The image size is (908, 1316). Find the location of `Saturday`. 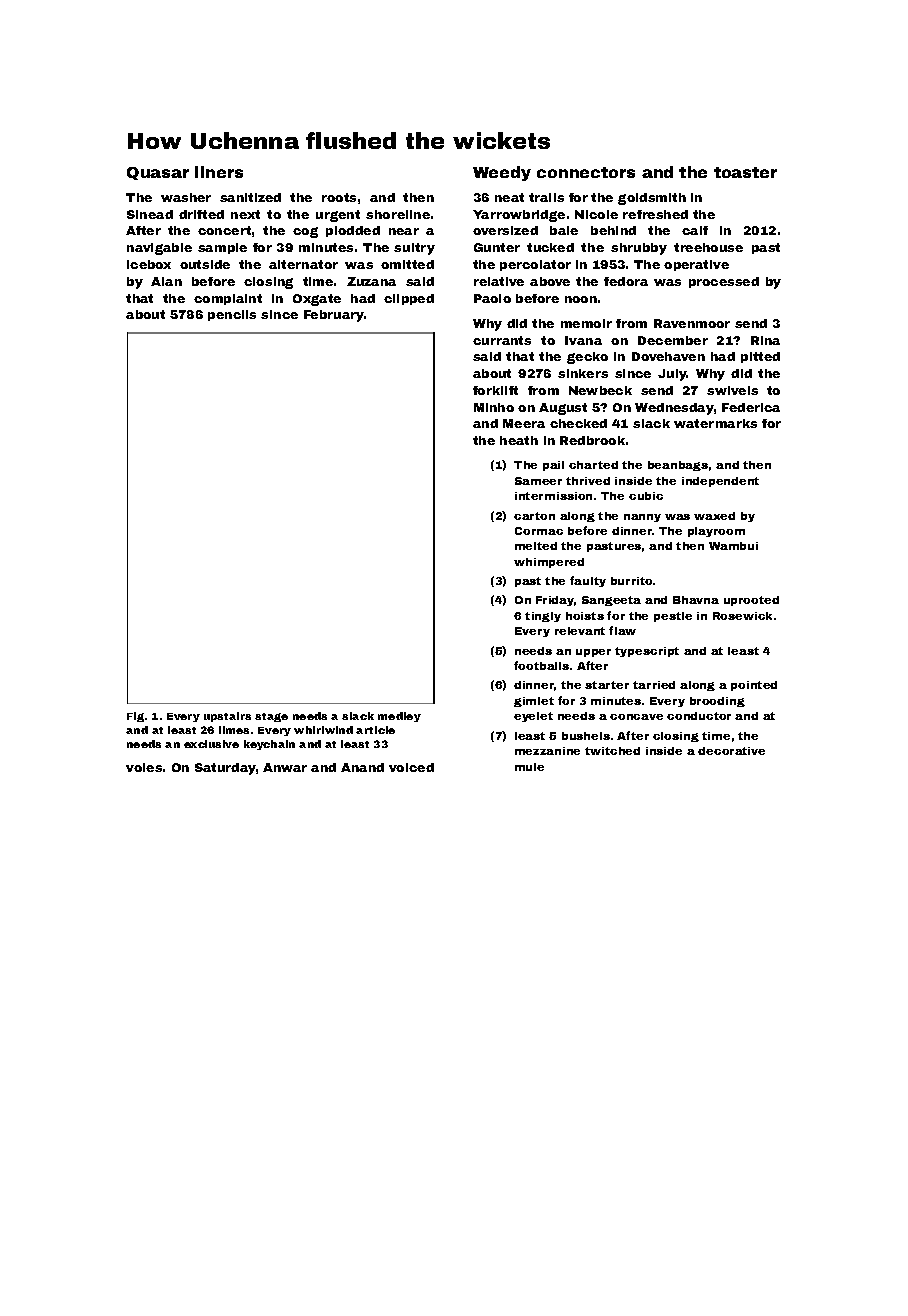

Saturday is located at coordinates (225, 769).
